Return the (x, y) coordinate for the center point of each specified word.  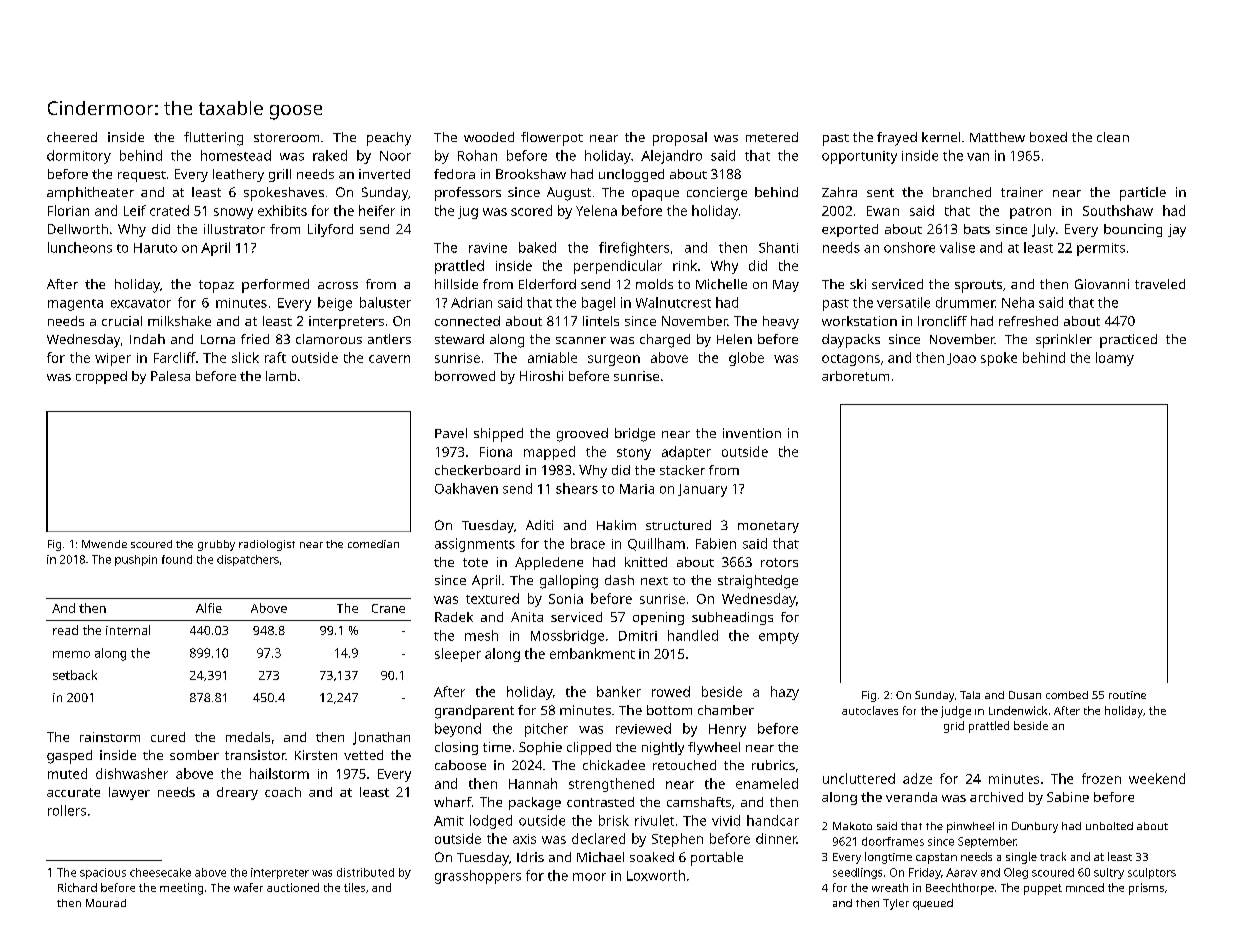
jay (1177, 230)
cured (168, 737)
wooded (489, 137)
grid (954, 727)
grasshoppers (478, 877)
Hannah (533, 783)
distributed (365, 872)
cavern (389, 359)
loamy (1115, 359)
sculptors (1152, 873)
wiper (113, 359)
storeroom (286, 137)
